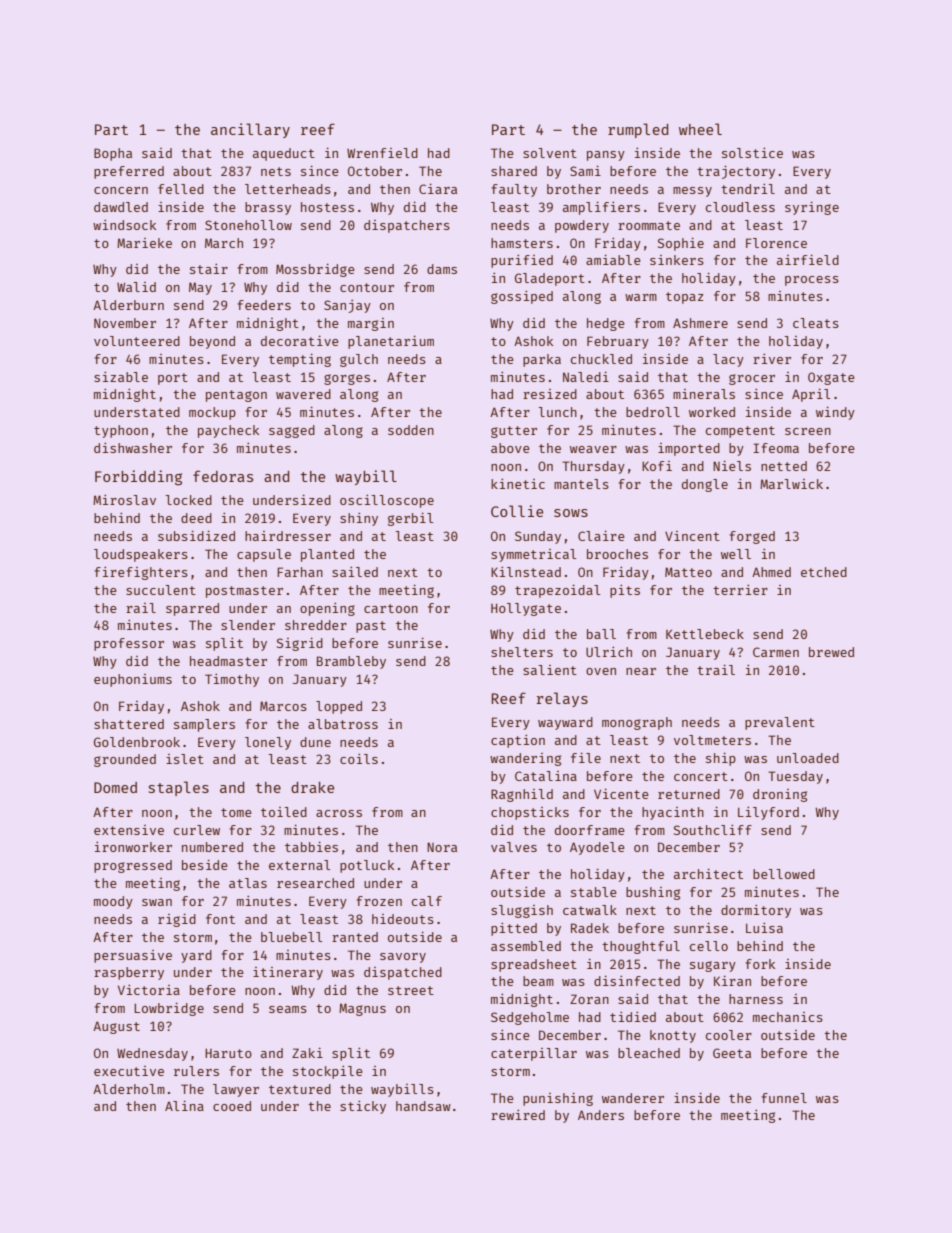 This document has height=1233, width=952. I want to click on solstice, so click(752, 153).
